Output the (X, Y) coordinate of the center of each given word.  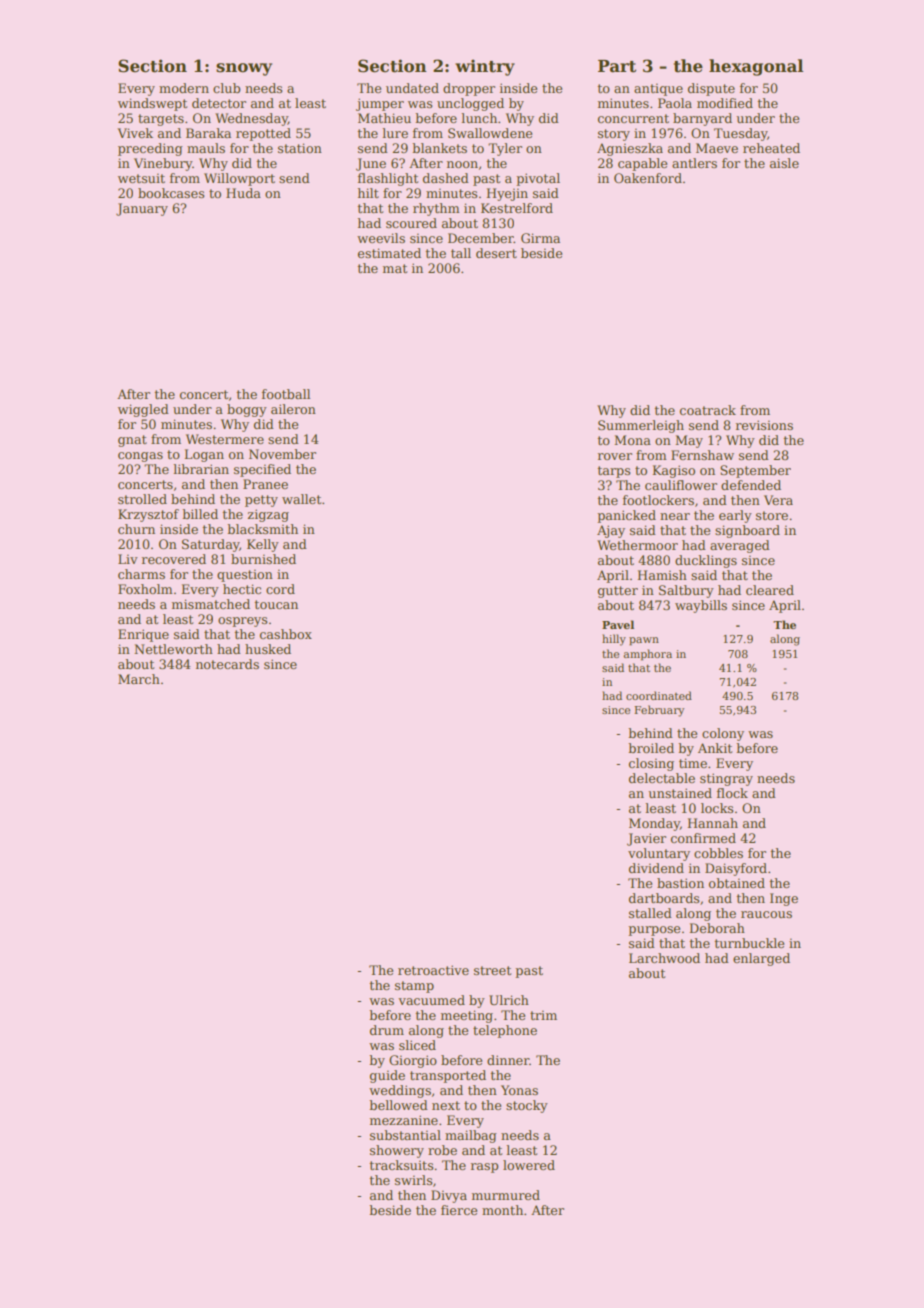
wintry (485, 67)
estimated (389, 253)
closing (651, 764)
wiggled (143, 410)
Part (617, 66)
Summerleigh (641, 426)
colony (723, 734)
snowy (244, 69)
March (139, 679)
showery (397, 1151)
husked (268, 649)
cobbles (718, 853)
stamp (414, 987)
